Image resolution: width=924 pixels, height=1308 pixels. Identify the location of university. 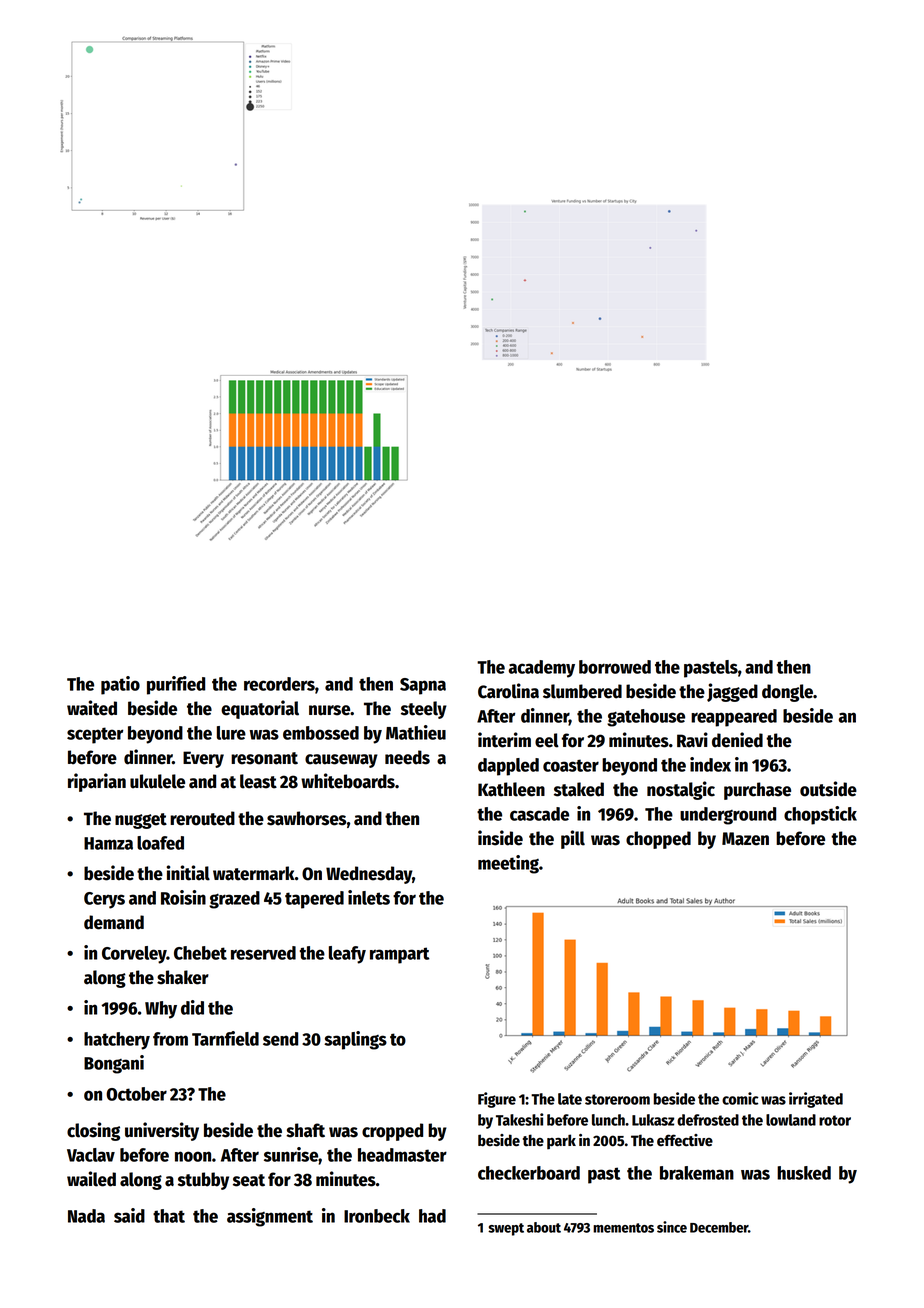
(162, 1131).
